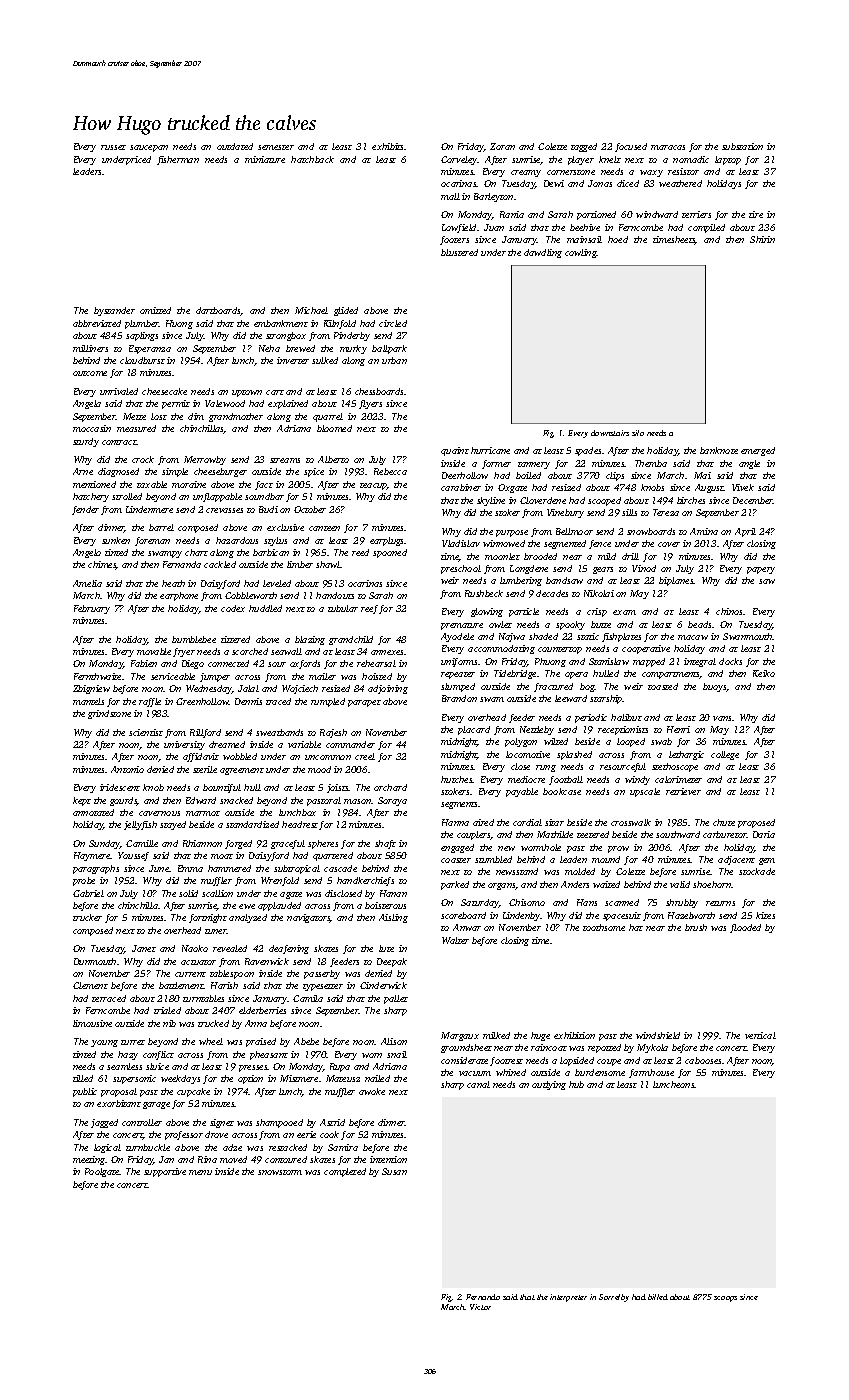 The image size is (849, 1400). What do you see at coordinates (466, 1048) in the screenshot?
I see `groundsheet` at bounding box center [466, 1048].
